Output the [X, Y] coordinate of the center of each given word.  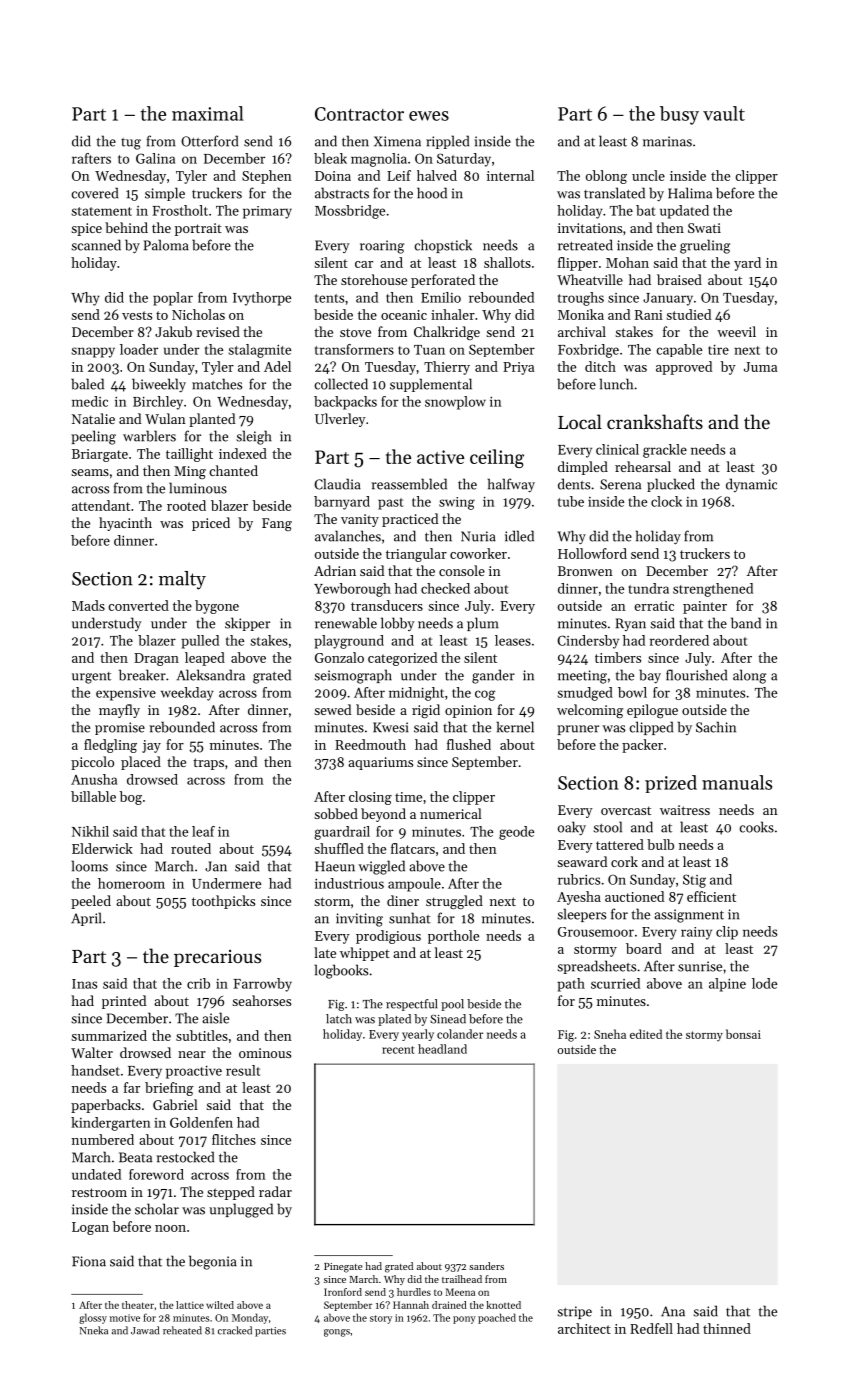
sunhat [410, 918]
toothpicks [223, 902]
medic [90, 401]
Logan [90, 1228]
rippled [447, 142]
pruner [578, 730]
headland [442, 1049]
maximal [208, 113]
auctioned [634, 896]
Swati [704, 228]
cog [485, 695]
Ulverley [340, 420]
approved [684, 368]
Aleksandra [211, 675]
